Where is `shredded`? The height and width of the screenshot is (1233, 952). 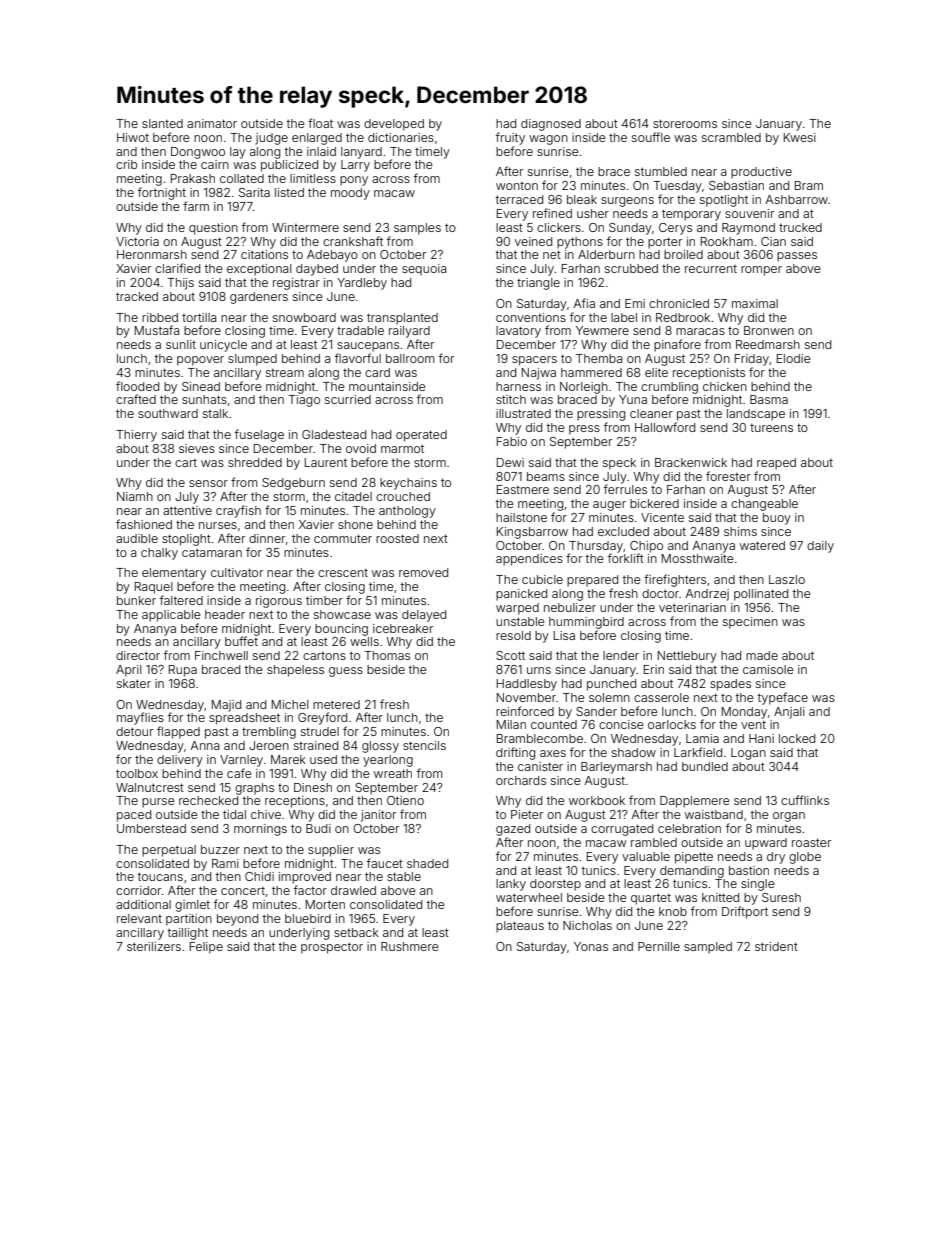
shredded is located at coordinates (255, 462).
